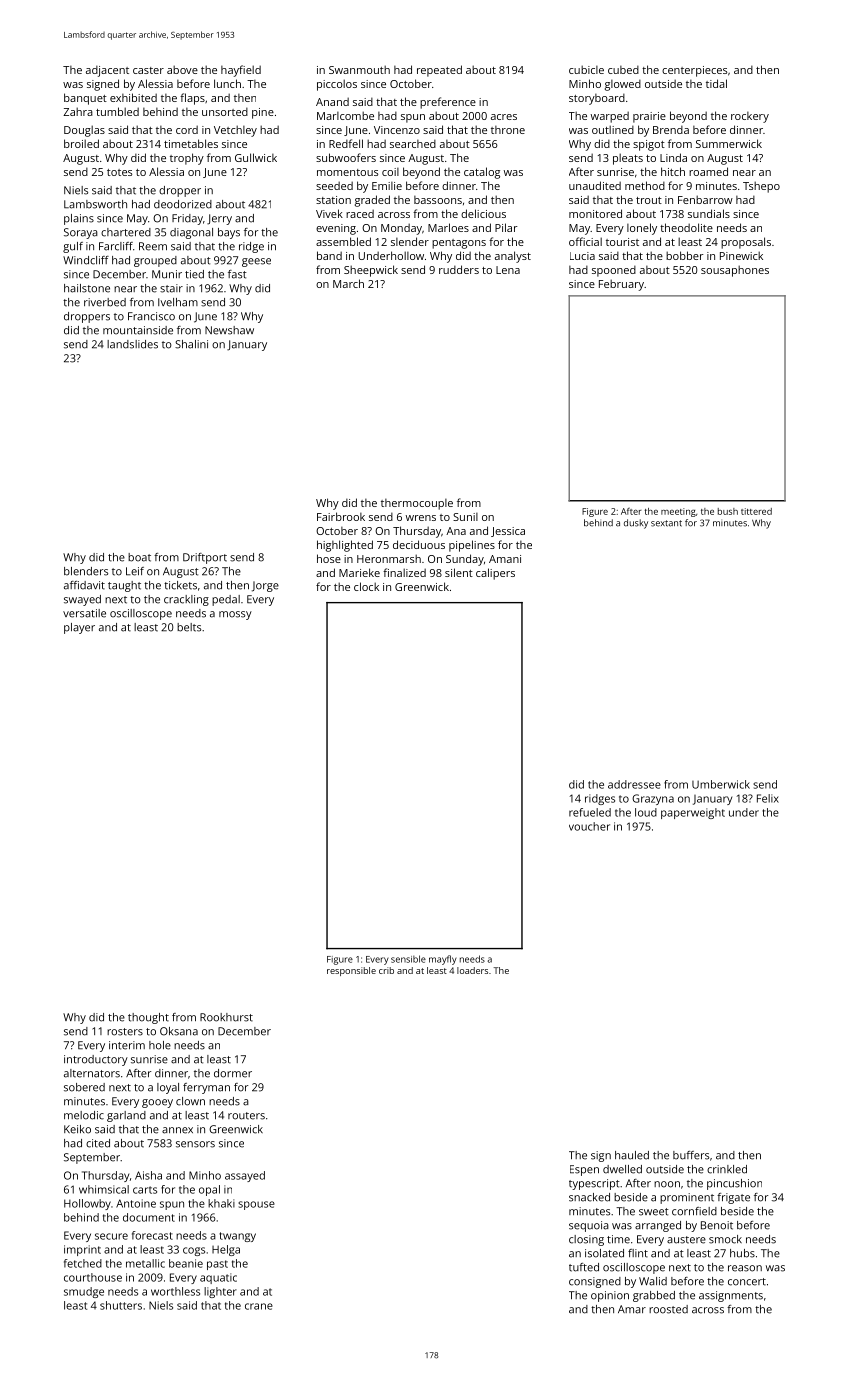 Image resolution: width=849 pixels, height=1400 pixels. What do you see at coordinates (259, 1306) in the image?
I see `crane` at bounding box center [259, 1306].
